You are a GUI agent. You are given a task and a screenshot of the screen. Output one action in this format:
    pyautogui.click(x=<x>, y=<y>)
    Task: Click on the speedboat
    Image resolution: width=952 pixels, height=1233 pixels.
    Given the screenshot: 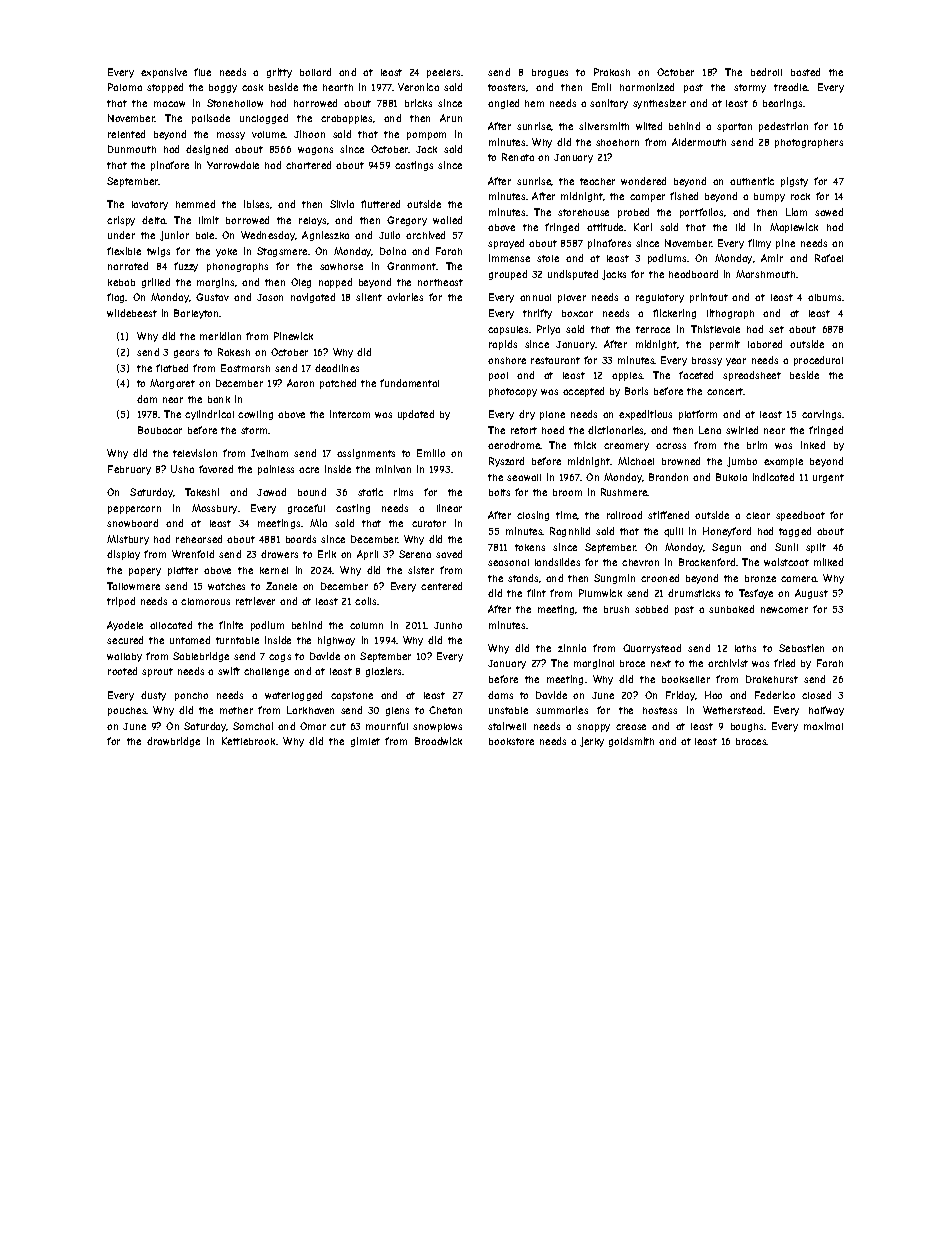 What is the action you would take?
    pyautogui.click(x=800, y=516)
